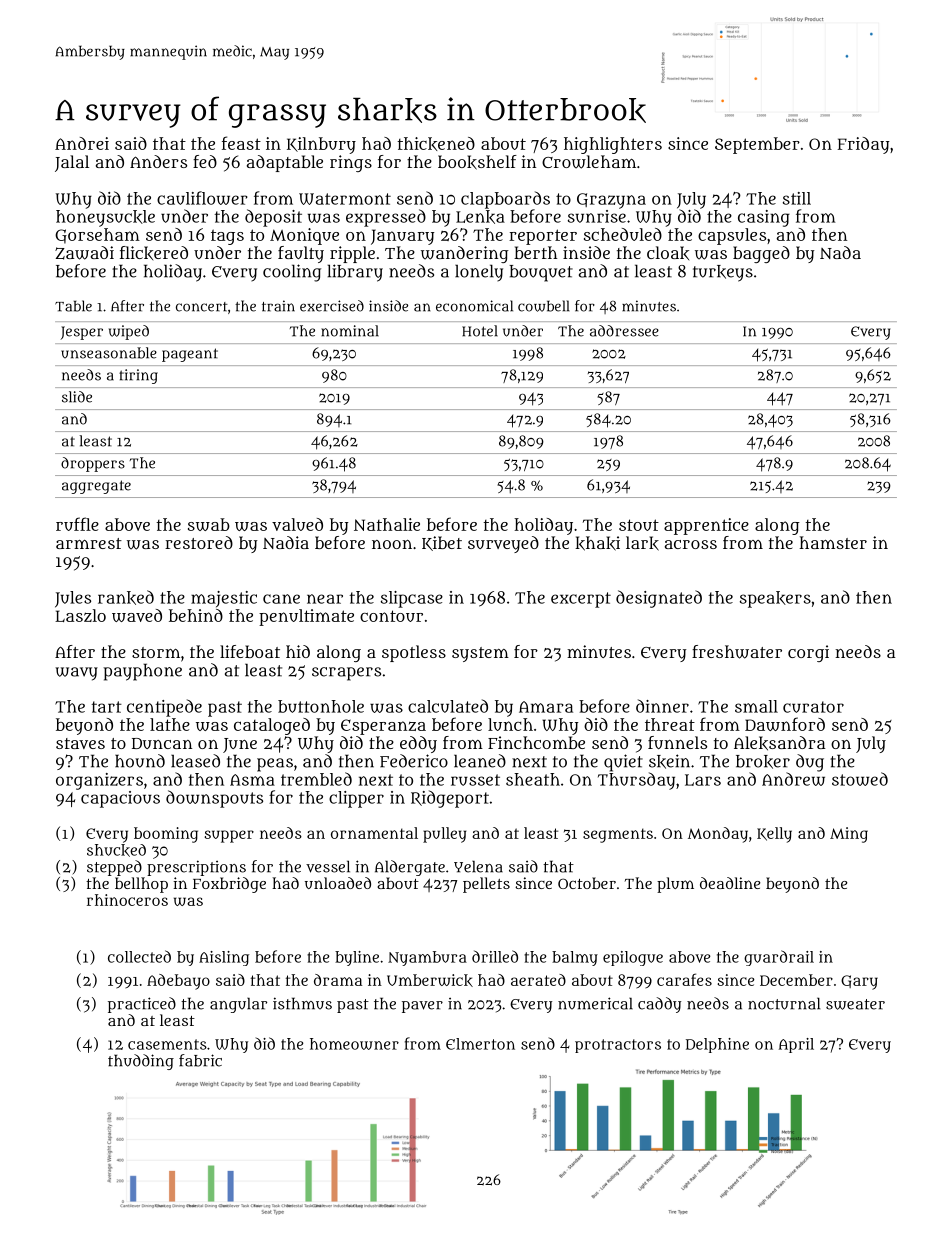 The height and width of the screenshot is (1233, 952). Describe the element at coordinates (797, 198) in the screenshot. I see `still` at that location.
